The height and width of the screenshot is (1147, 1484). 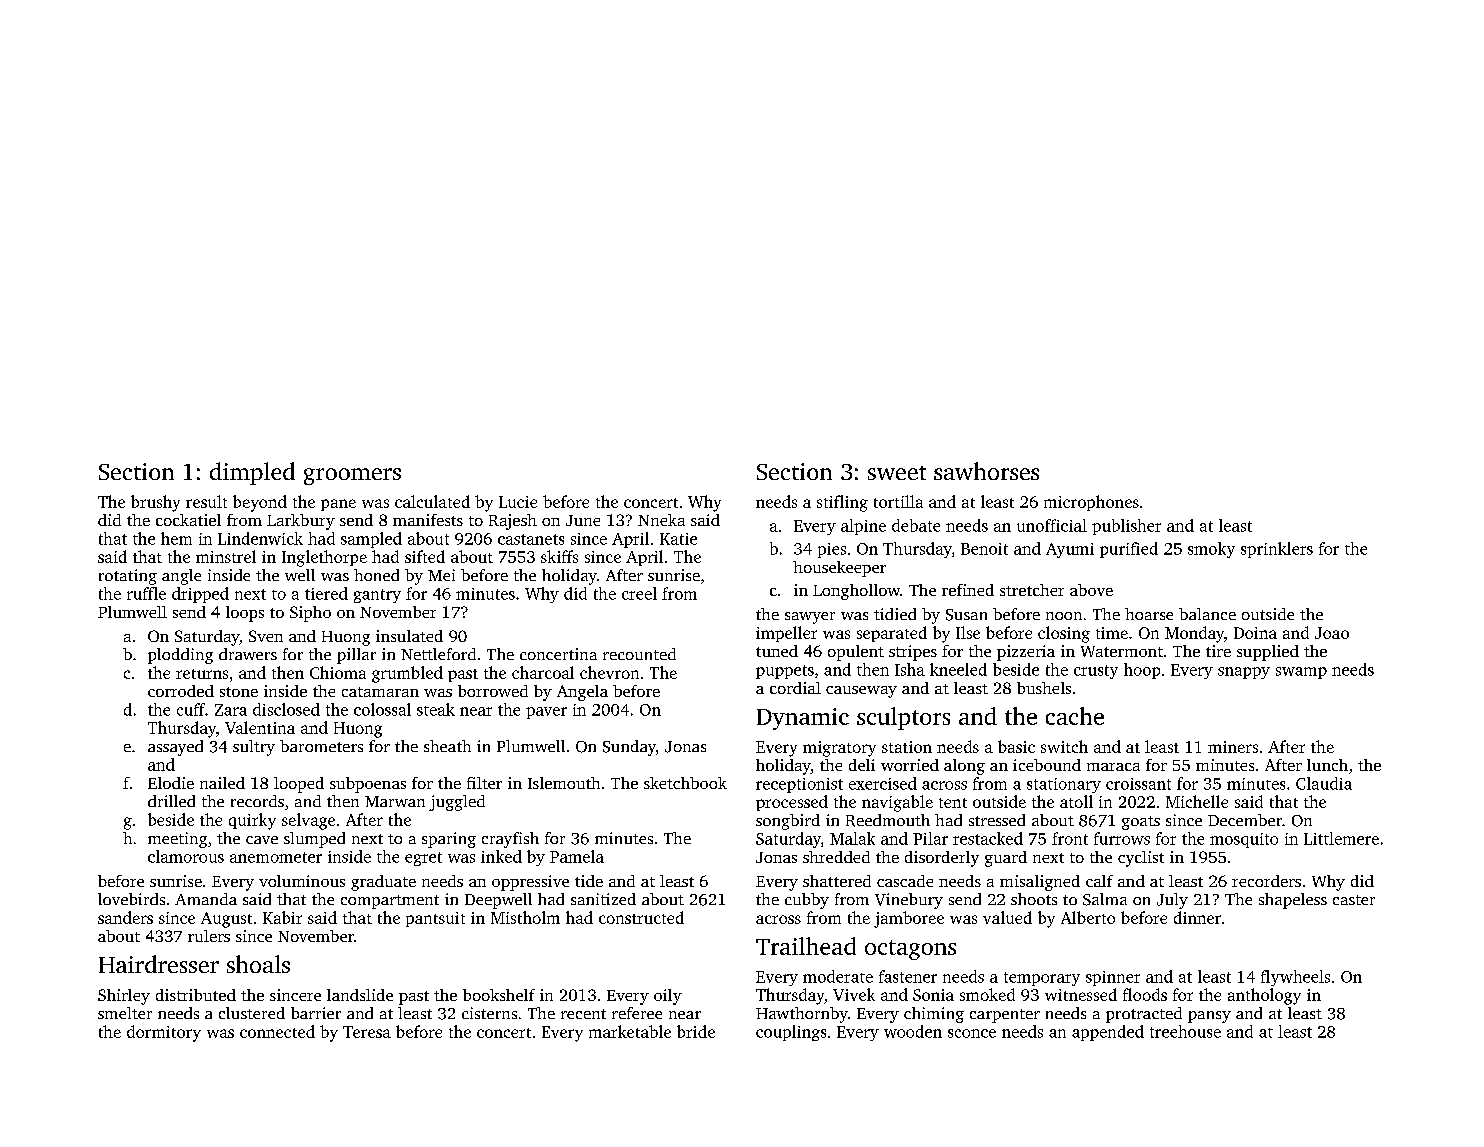 What do you see at coordinates (131, 899) in the screenshot?
I see `lovebirds` at bounding box center [131, 899].
